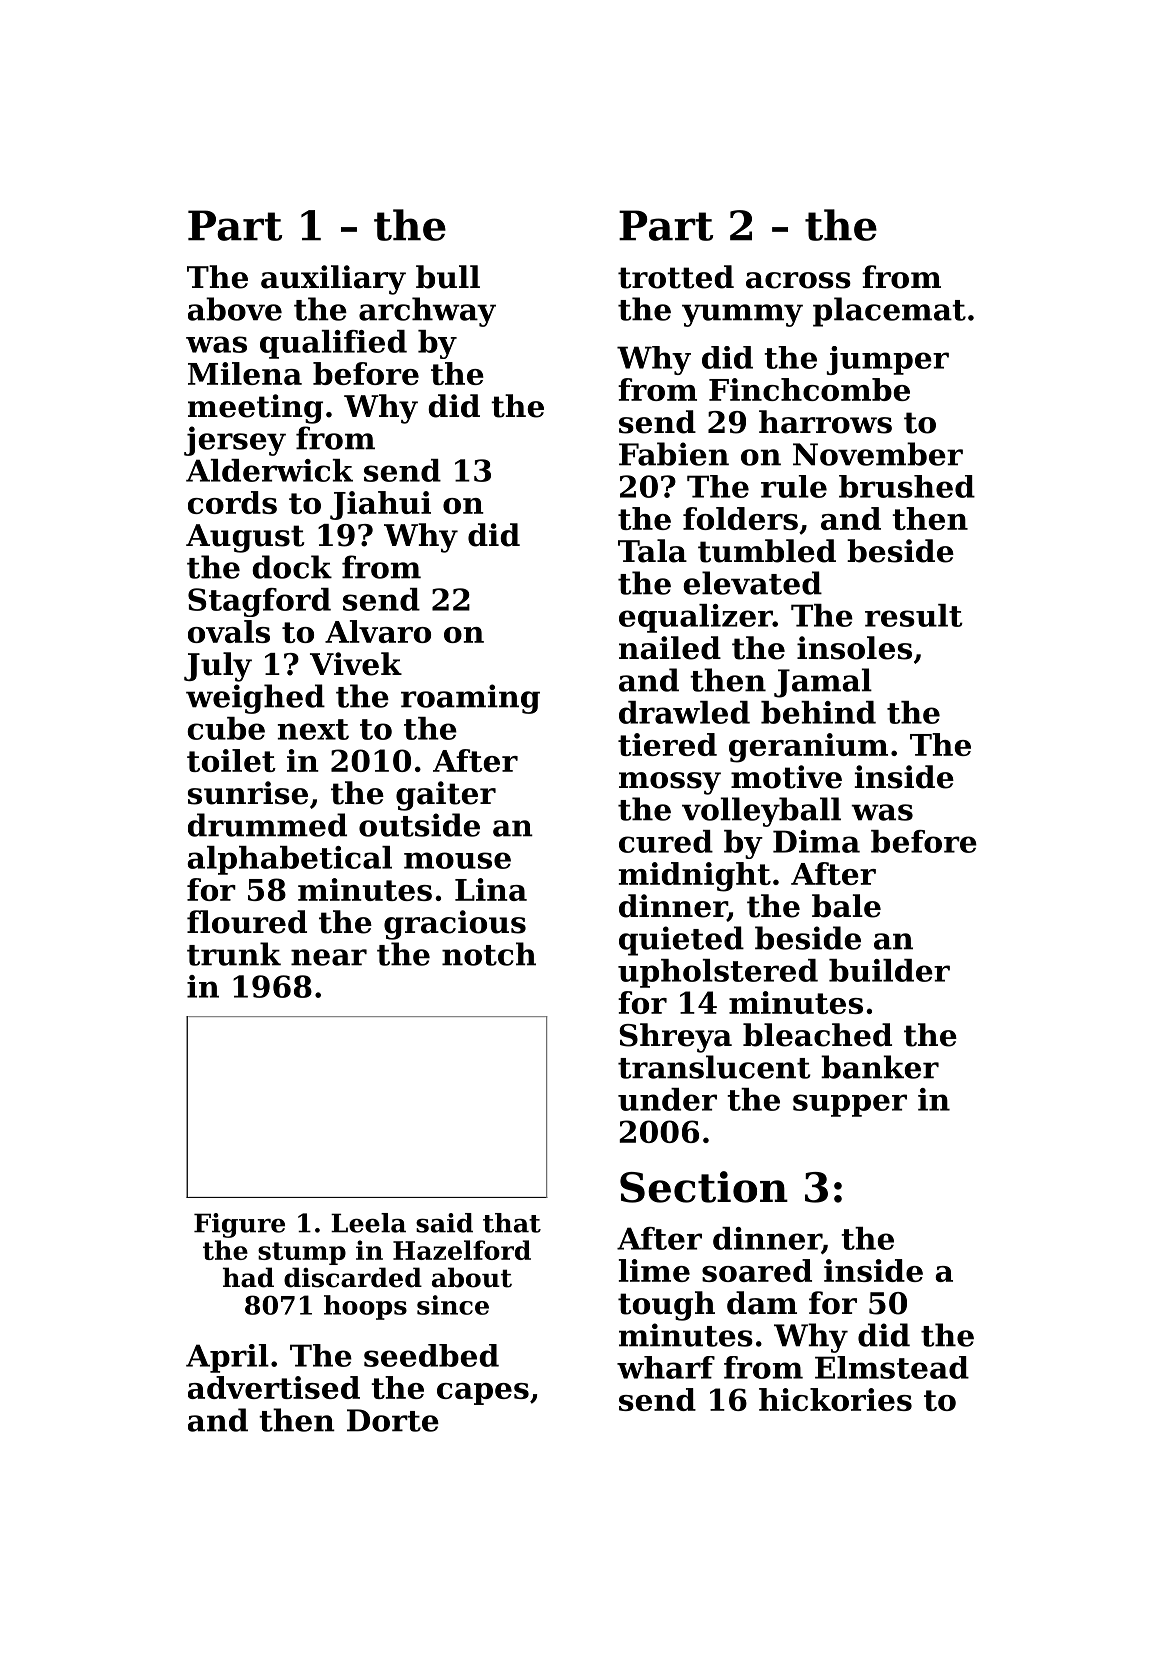  Describe the element at coordinates (274, 1387) in the screenshot. I see `advertised` at that location.
